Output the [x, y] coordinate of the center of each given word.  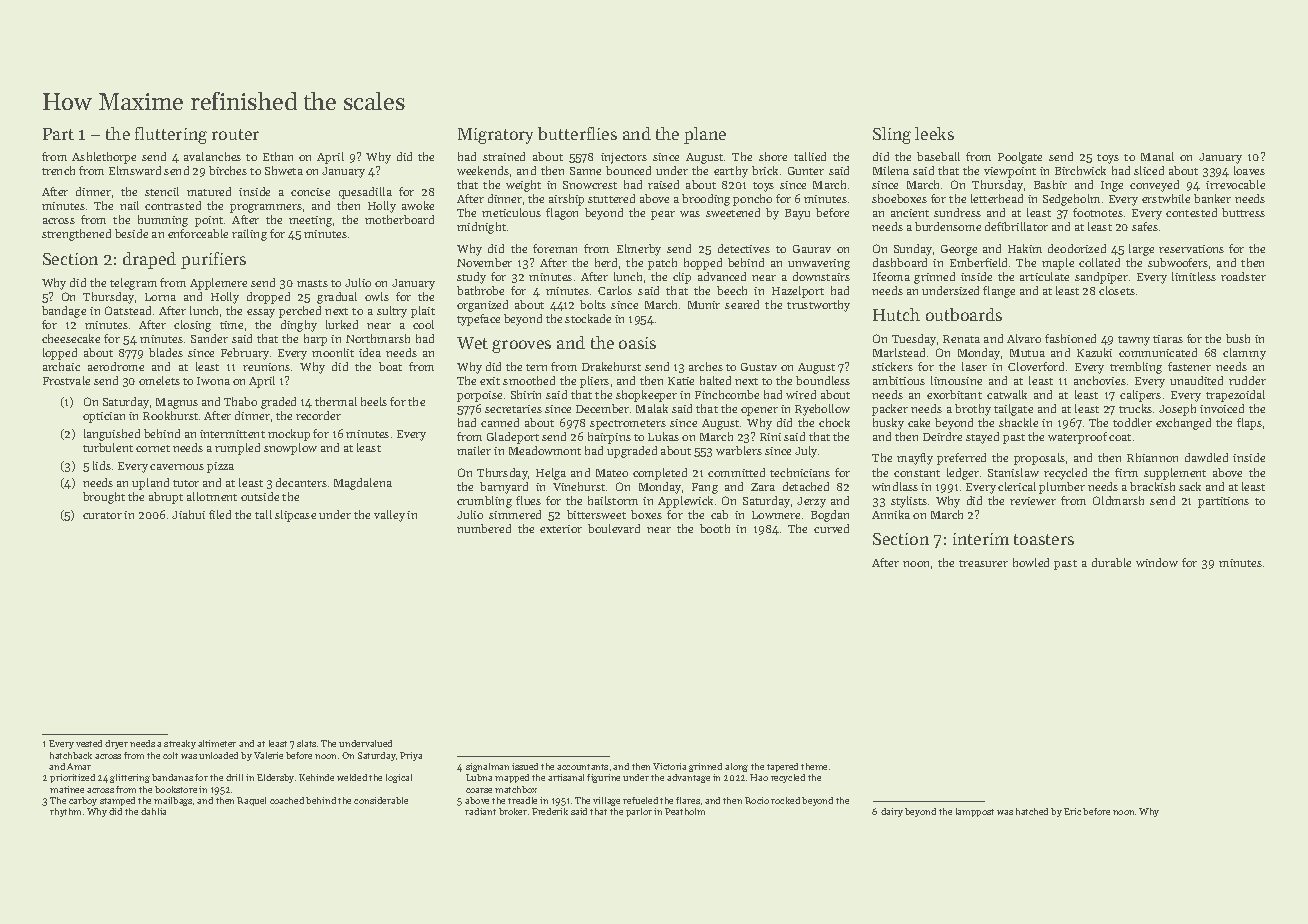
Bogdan [830, 516]
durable [1111, 562]
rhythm [65, 812]
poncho [752, 200]
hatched [1032, 811]
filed [220, 514]
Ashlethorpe [104, 158]
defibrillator [1016, 226]
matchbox [516, 789]
